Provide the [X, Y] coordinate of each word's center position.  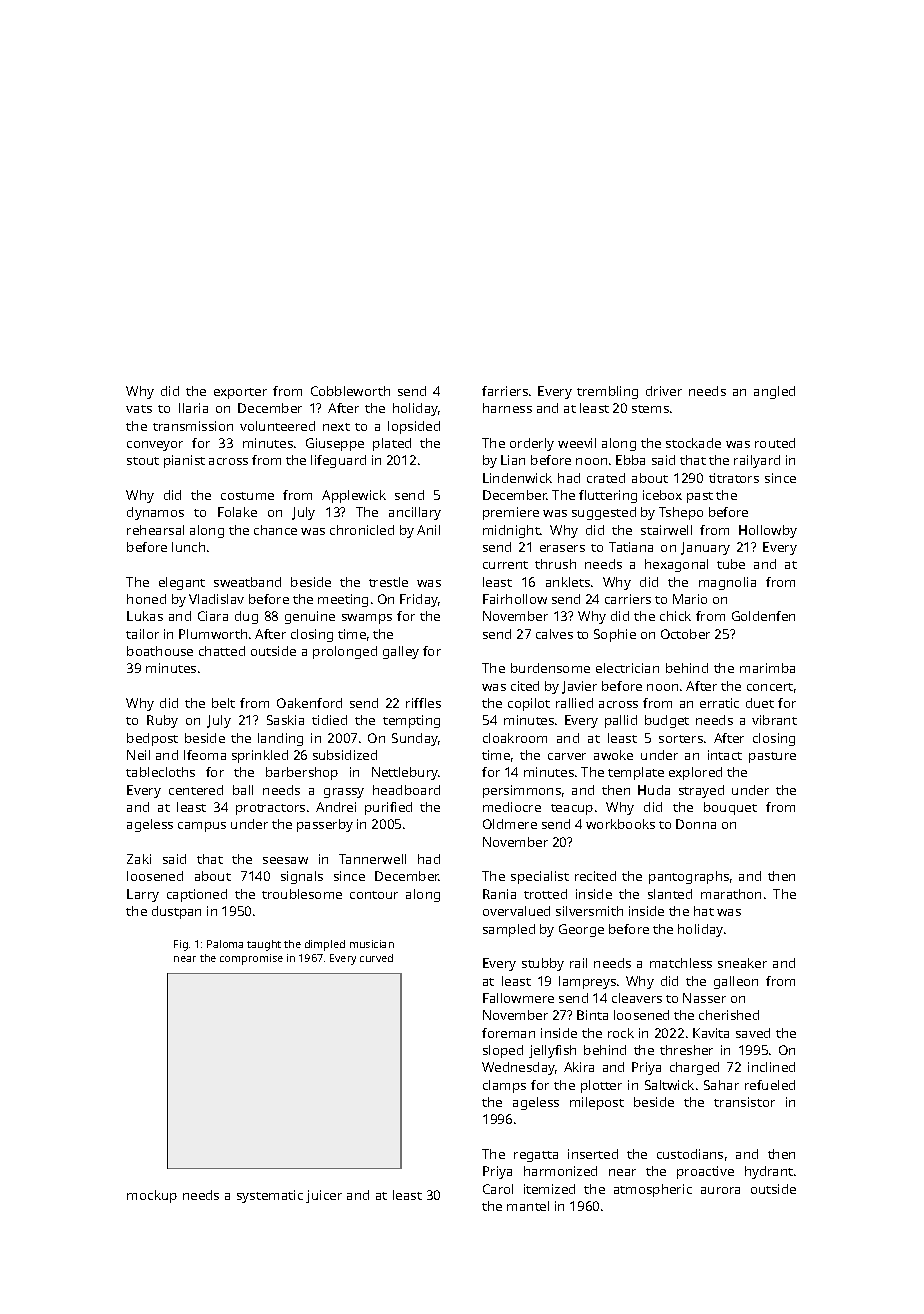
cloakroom [515, 738]
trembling [607, 392]
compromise [251, 959]
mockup [152, 1196]
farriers [505, 391]
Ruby [162, 721]
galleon [736, 982]
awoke [613, 755]
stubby [543, 964]
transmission [193, 426]
